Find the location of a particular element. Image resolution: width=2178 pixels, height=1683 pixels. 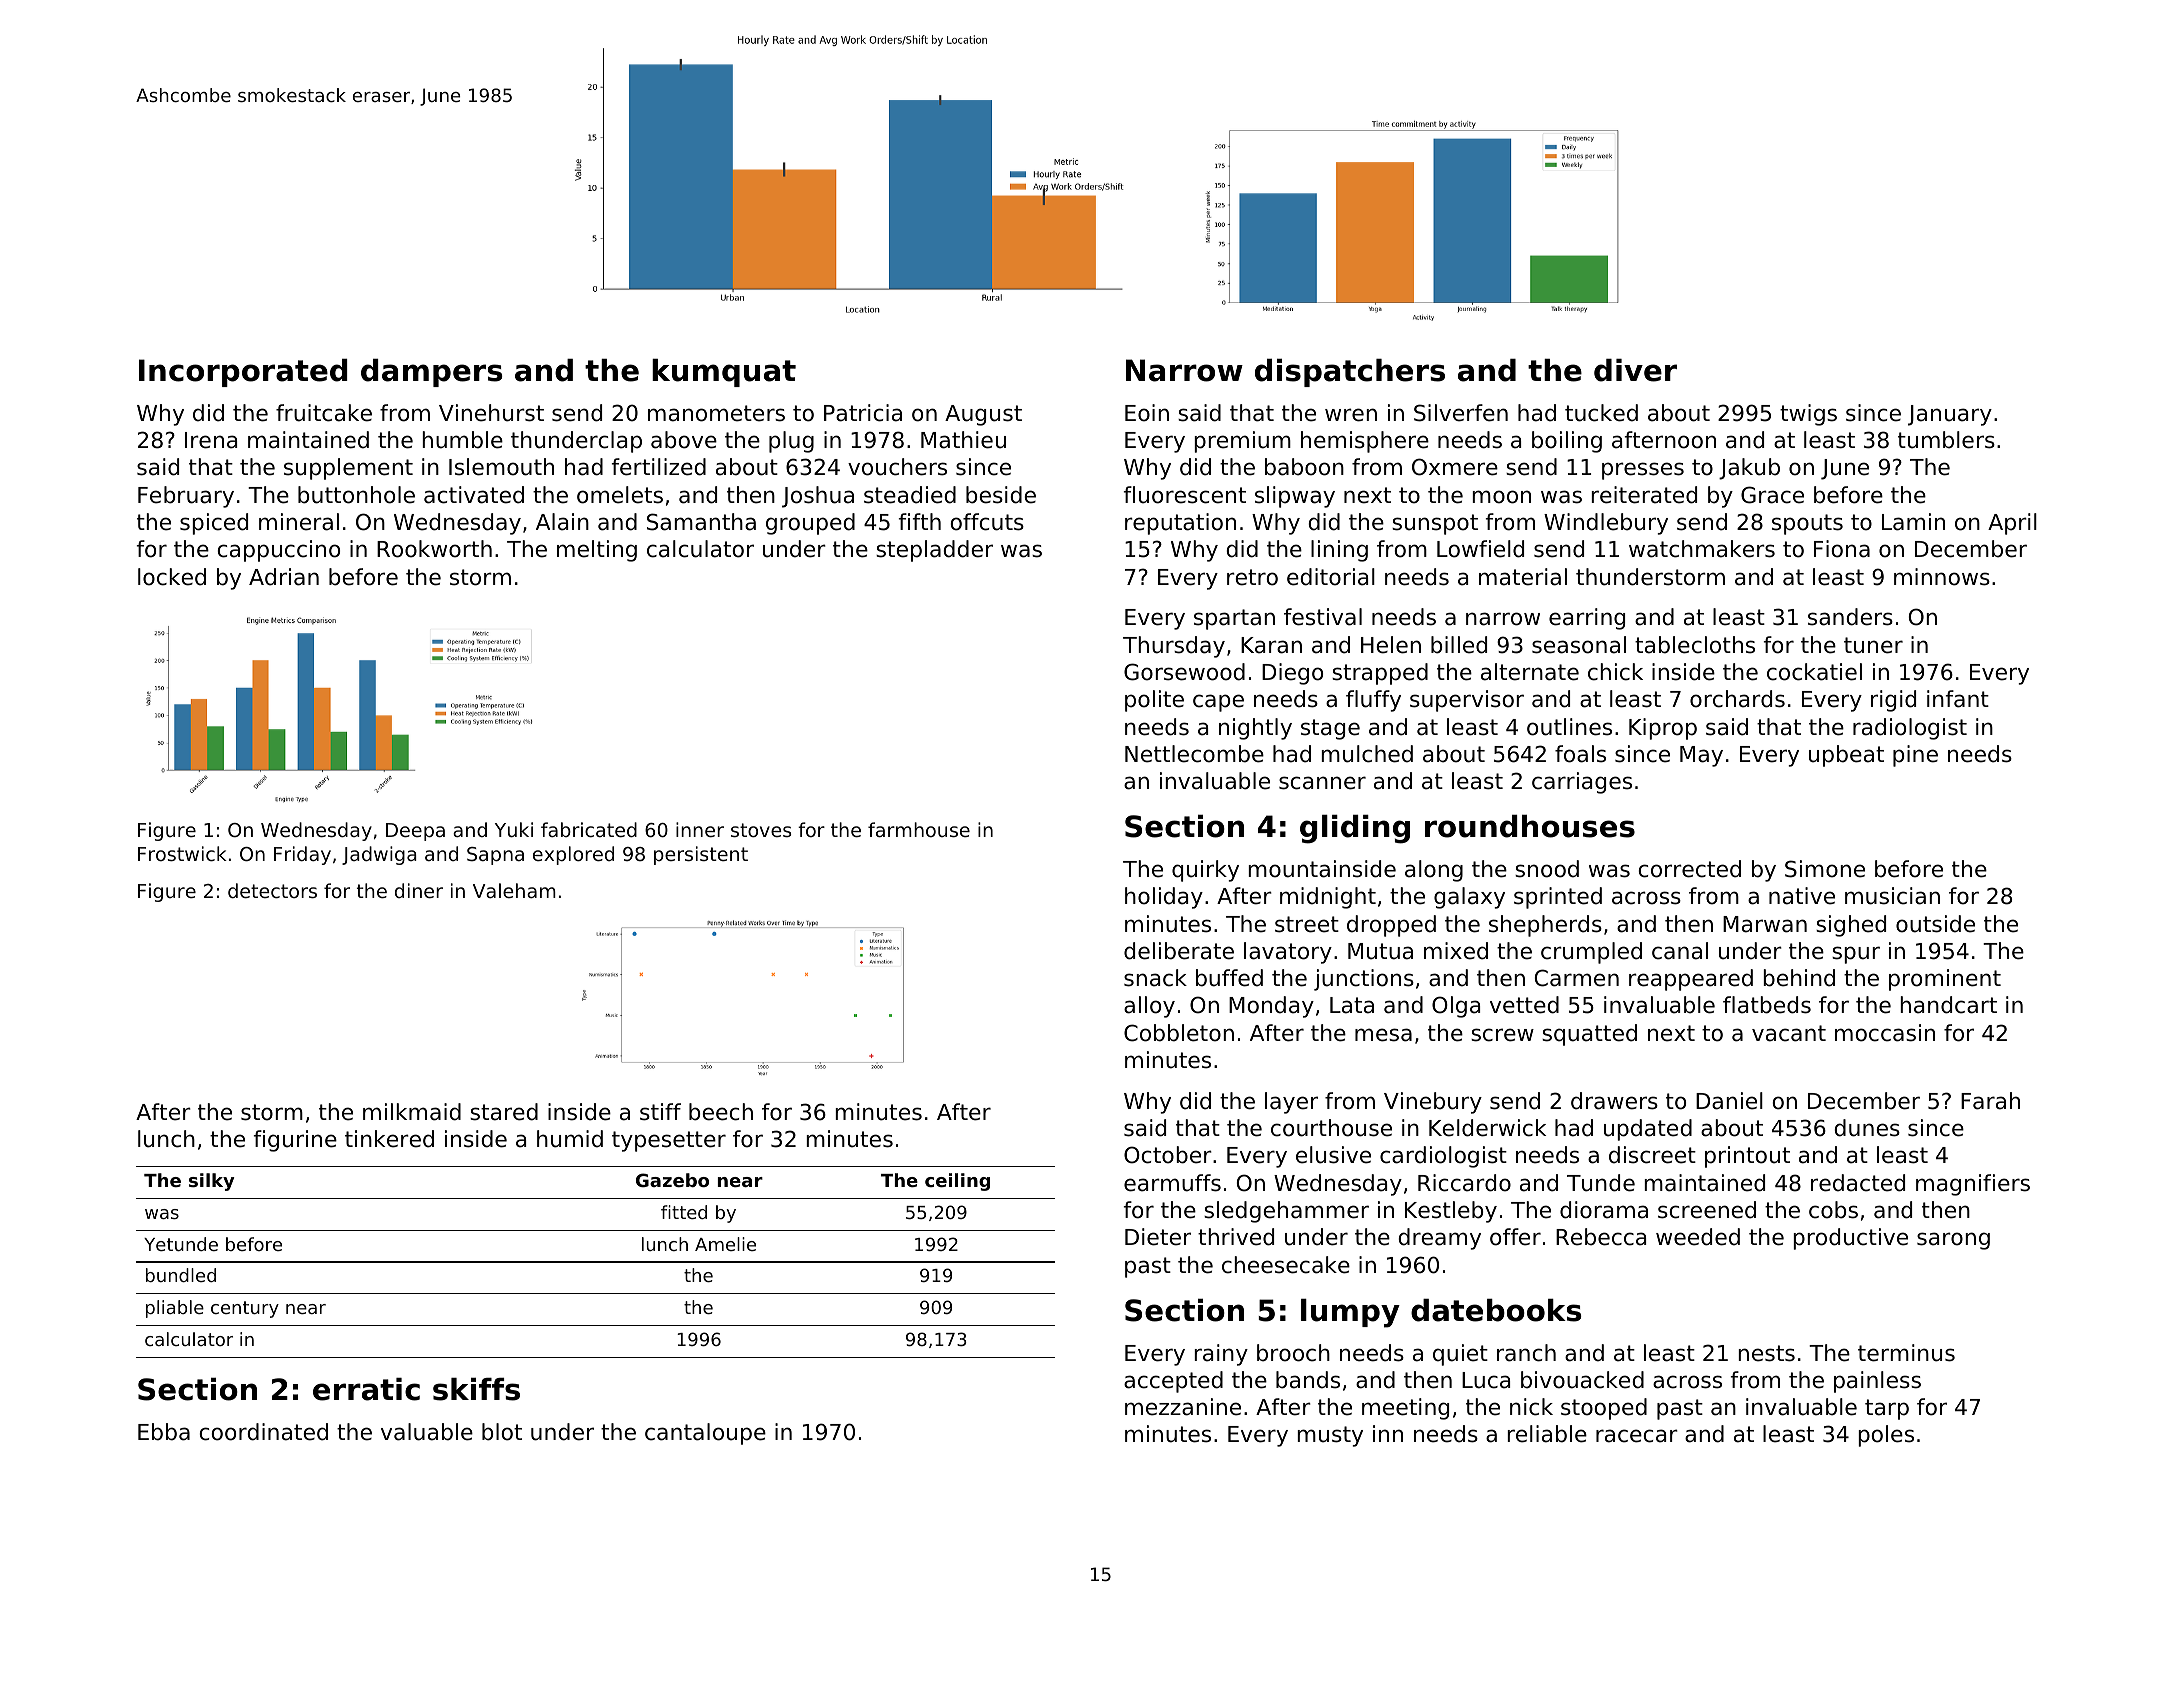

Irena is located at coordinates (211, 440).
